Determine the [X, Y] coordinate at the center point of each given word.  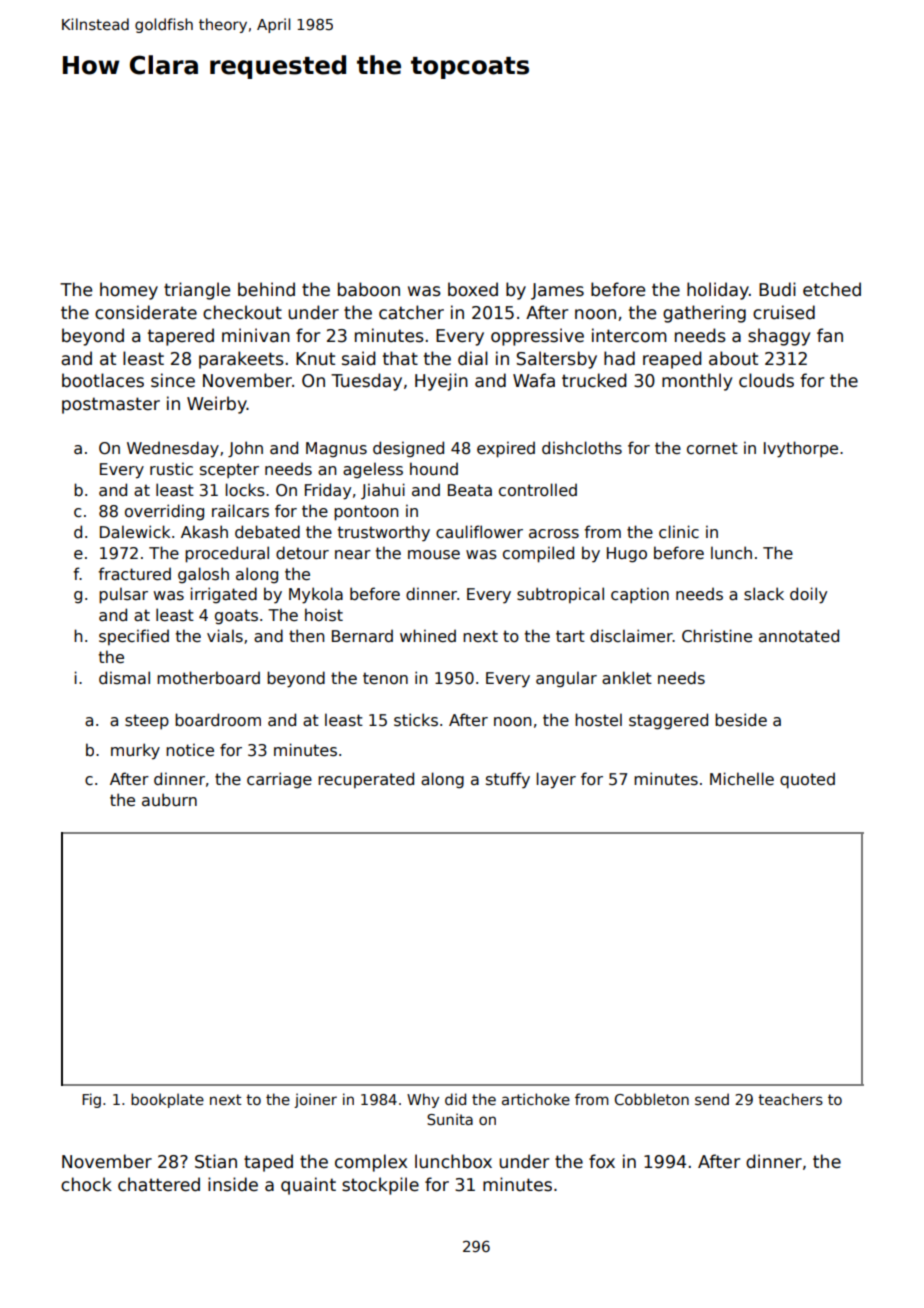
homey [129, 291]
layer [556, 780]
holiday [718, 291]
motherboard [208, 678]
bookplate [167, 1100]
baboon [369, 289]
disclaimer [631, 636]
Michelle [742, 778]
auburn [169, 799]
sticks [416, 720]
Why [423, 1100]
